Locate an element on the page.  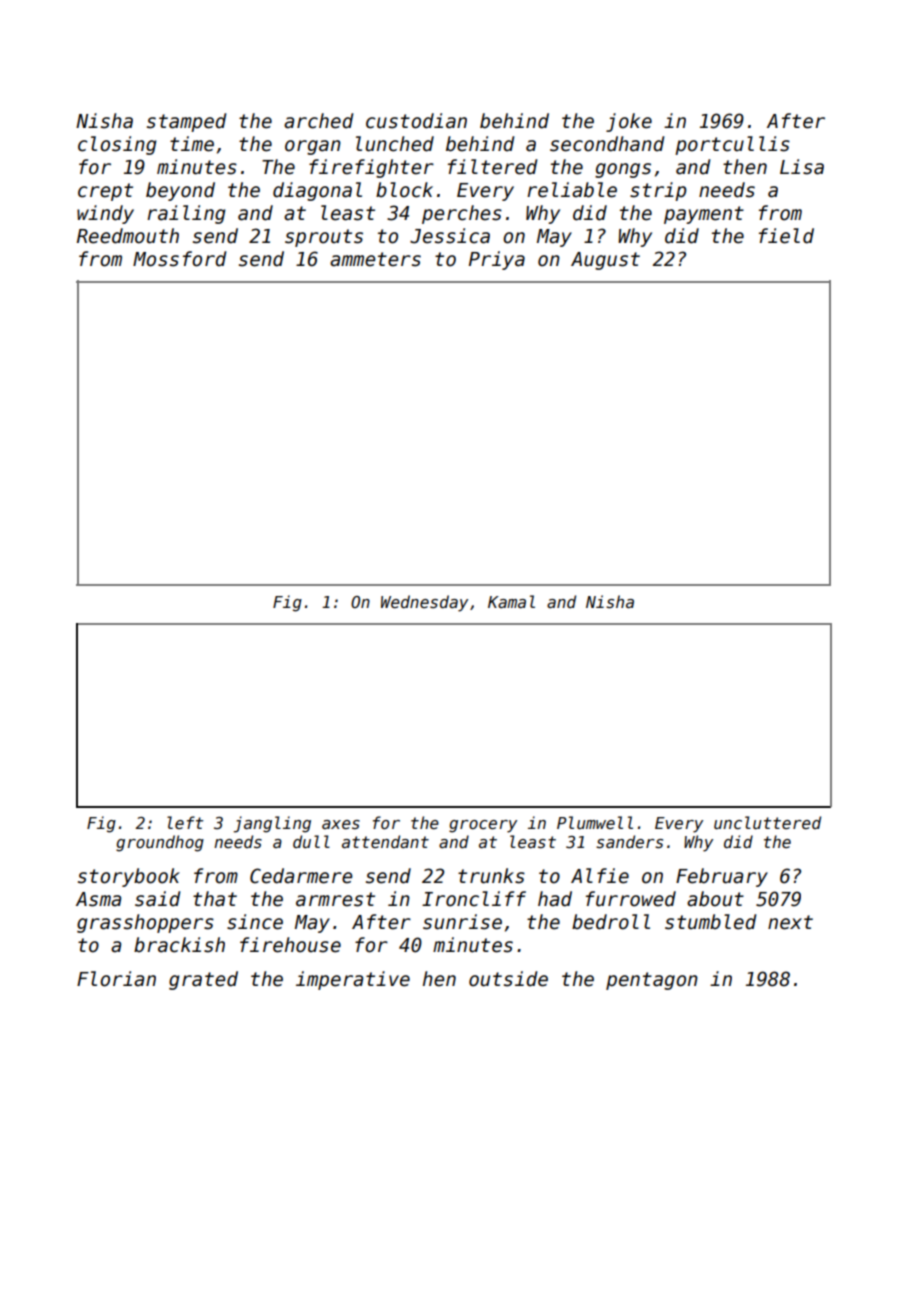
Florian is located at coordinates (116, 979).
